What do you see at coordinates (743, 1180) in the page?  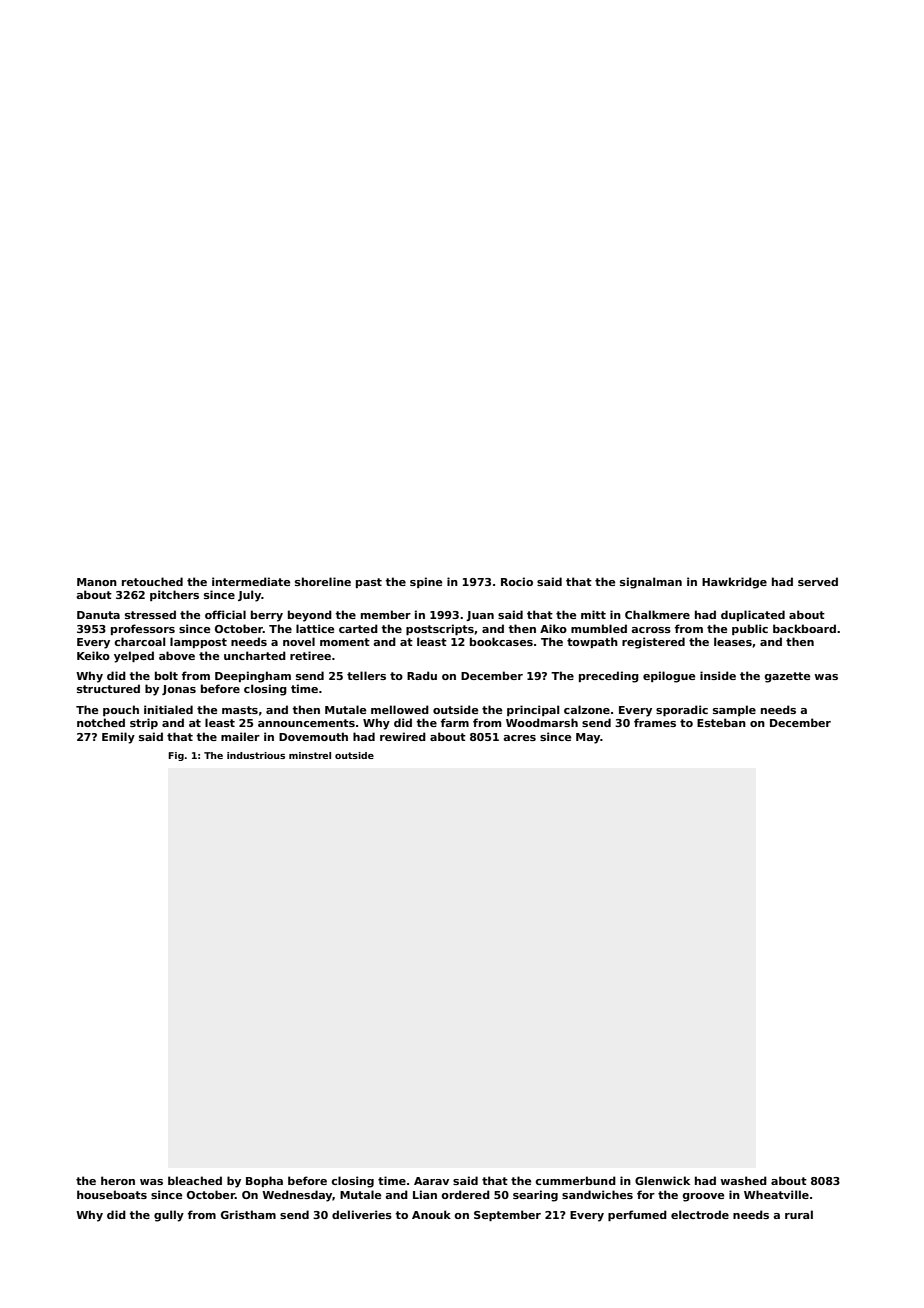 I see `washed` at bounding box center [743, 1180].
